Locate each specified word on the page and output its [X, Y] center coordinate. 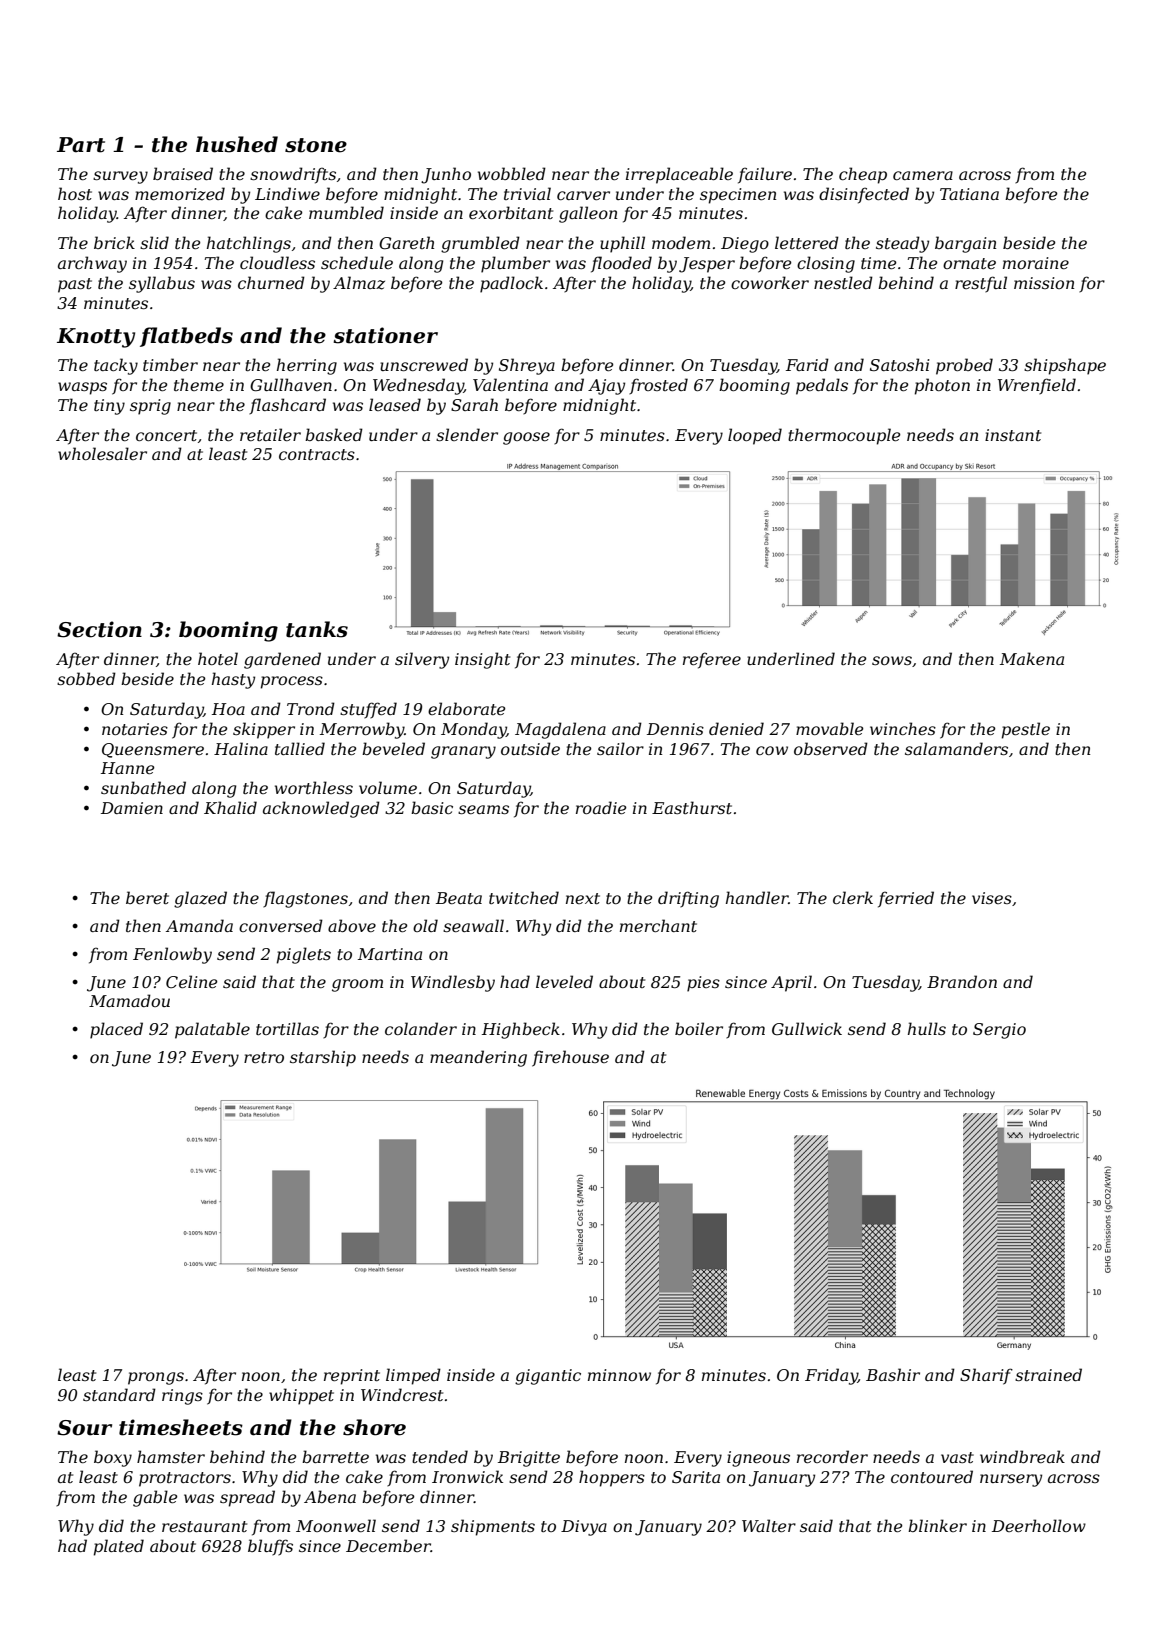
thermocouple [844, 436]
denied [736, 728]
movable [829, 728]
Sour [84, 1428]
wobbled [512, 173]
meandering [478, 1058]
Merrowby [362, 730]
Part [81, 145]
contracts [317, 454]
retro [264, 1057]
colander [421, 1028]
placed [116, 1030]
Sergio [999, 1031]
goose [526, 438]
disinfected [864, 195]
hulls [927, 1028]
